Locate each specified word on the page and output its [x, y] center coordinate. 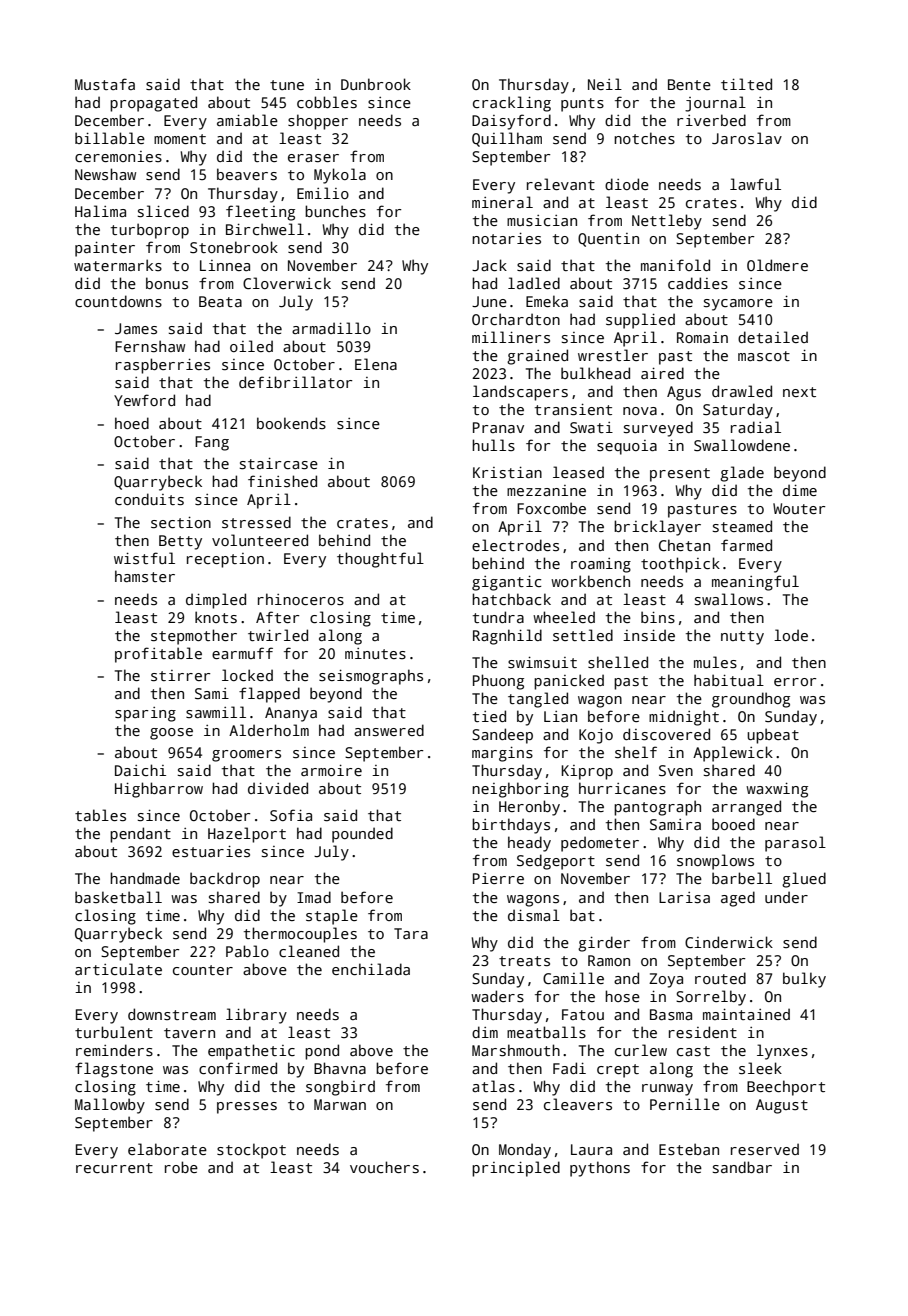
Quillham [507, 139]
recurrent [114, 1168]
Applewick [733, 754]
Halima [100, 211]
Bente [689, 84]
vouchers [384, 1167]
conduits [149, 499]
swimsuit [542, 662]
